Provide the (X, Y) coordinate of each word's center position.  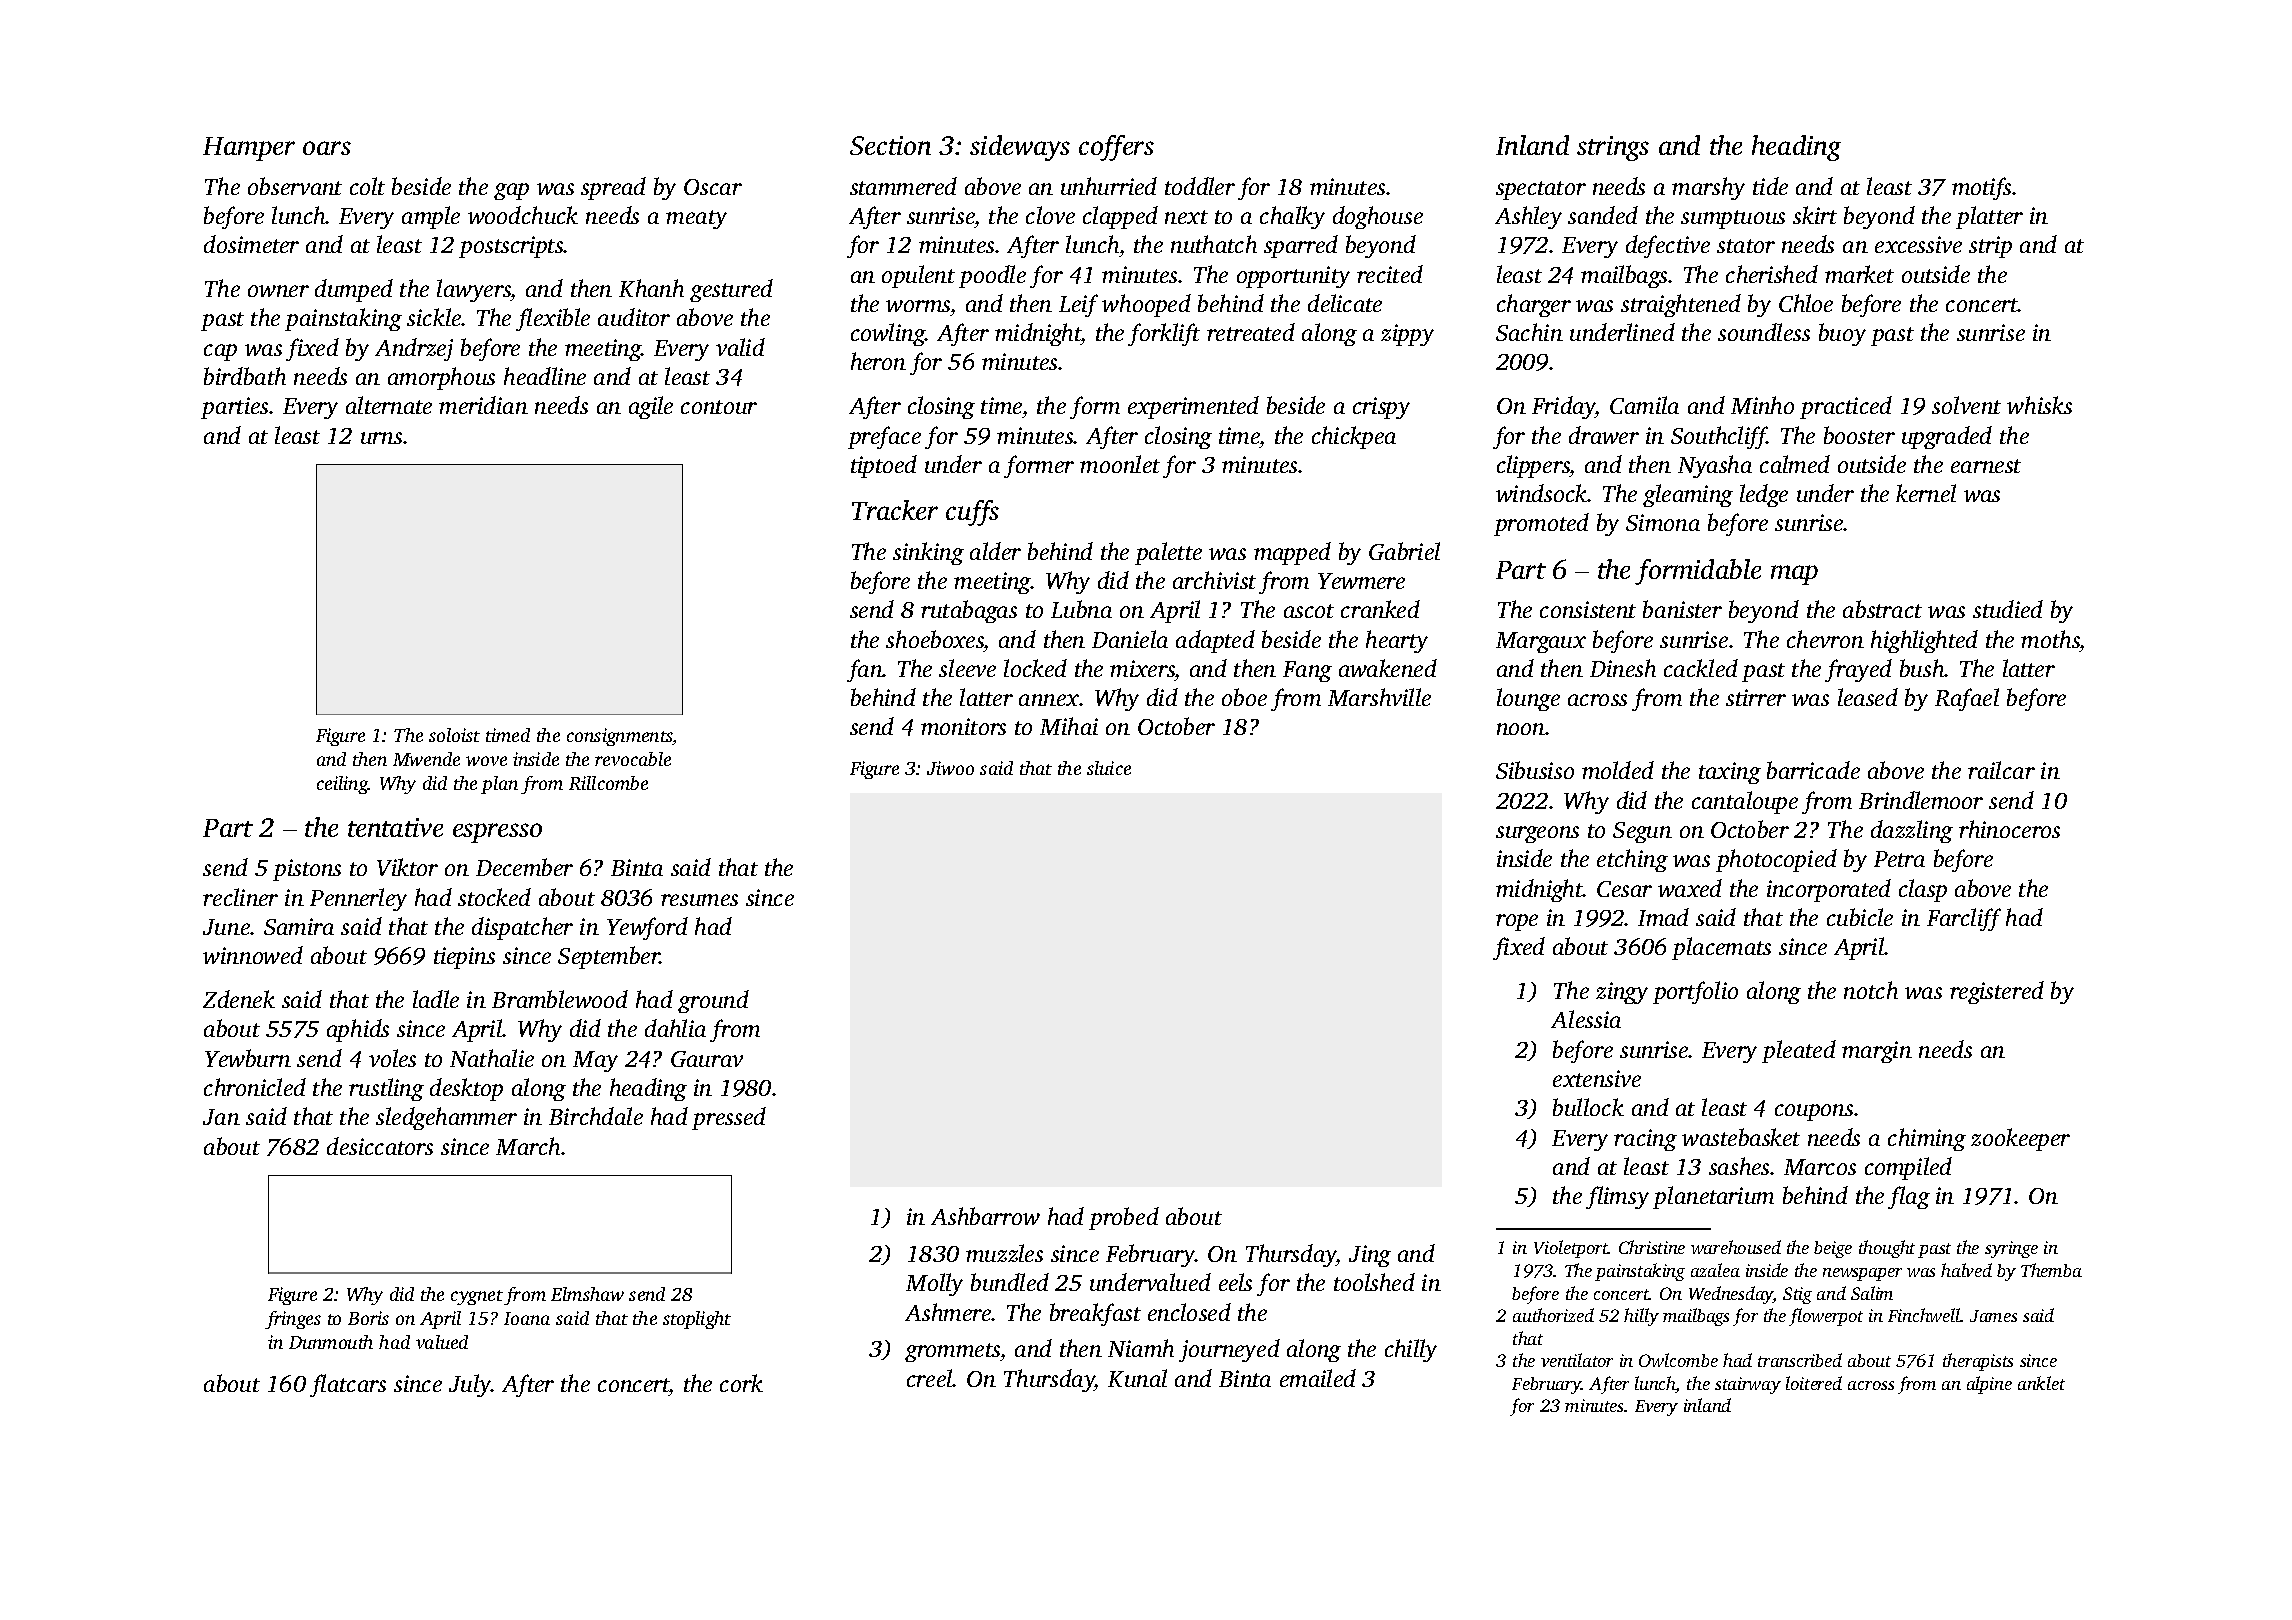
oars (327, 148)
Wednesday (1731, 1295)
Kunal (1137, 1378)
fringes (293, 1320)
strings (1613, 148)
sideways (1020, 148)
